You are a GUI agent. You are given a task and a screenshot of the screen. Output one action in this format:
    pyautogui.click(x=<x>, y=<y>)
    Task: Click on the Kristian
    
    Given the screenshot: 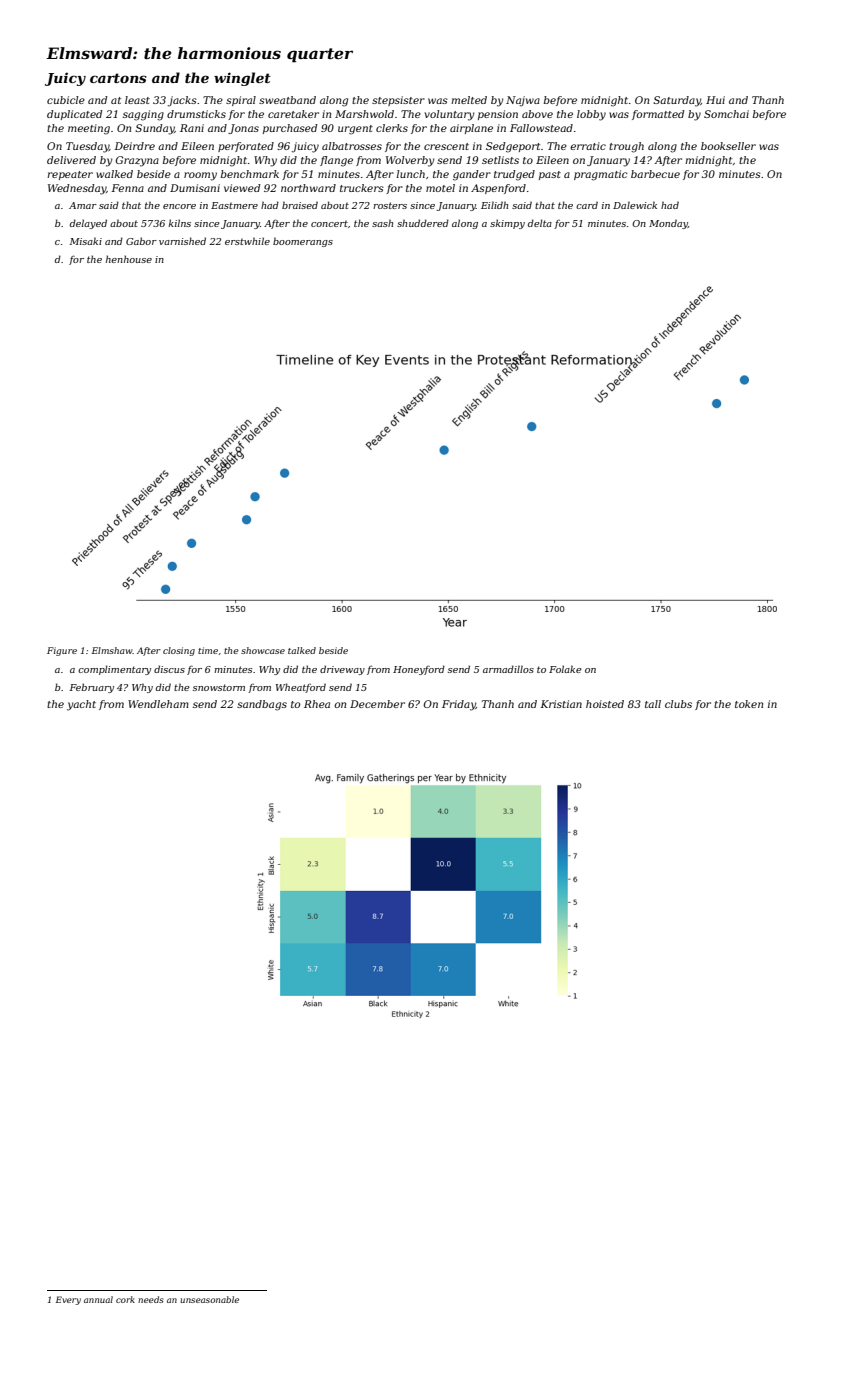 What is the action you would take?
    pyautogui.click(x=561, y=704)
